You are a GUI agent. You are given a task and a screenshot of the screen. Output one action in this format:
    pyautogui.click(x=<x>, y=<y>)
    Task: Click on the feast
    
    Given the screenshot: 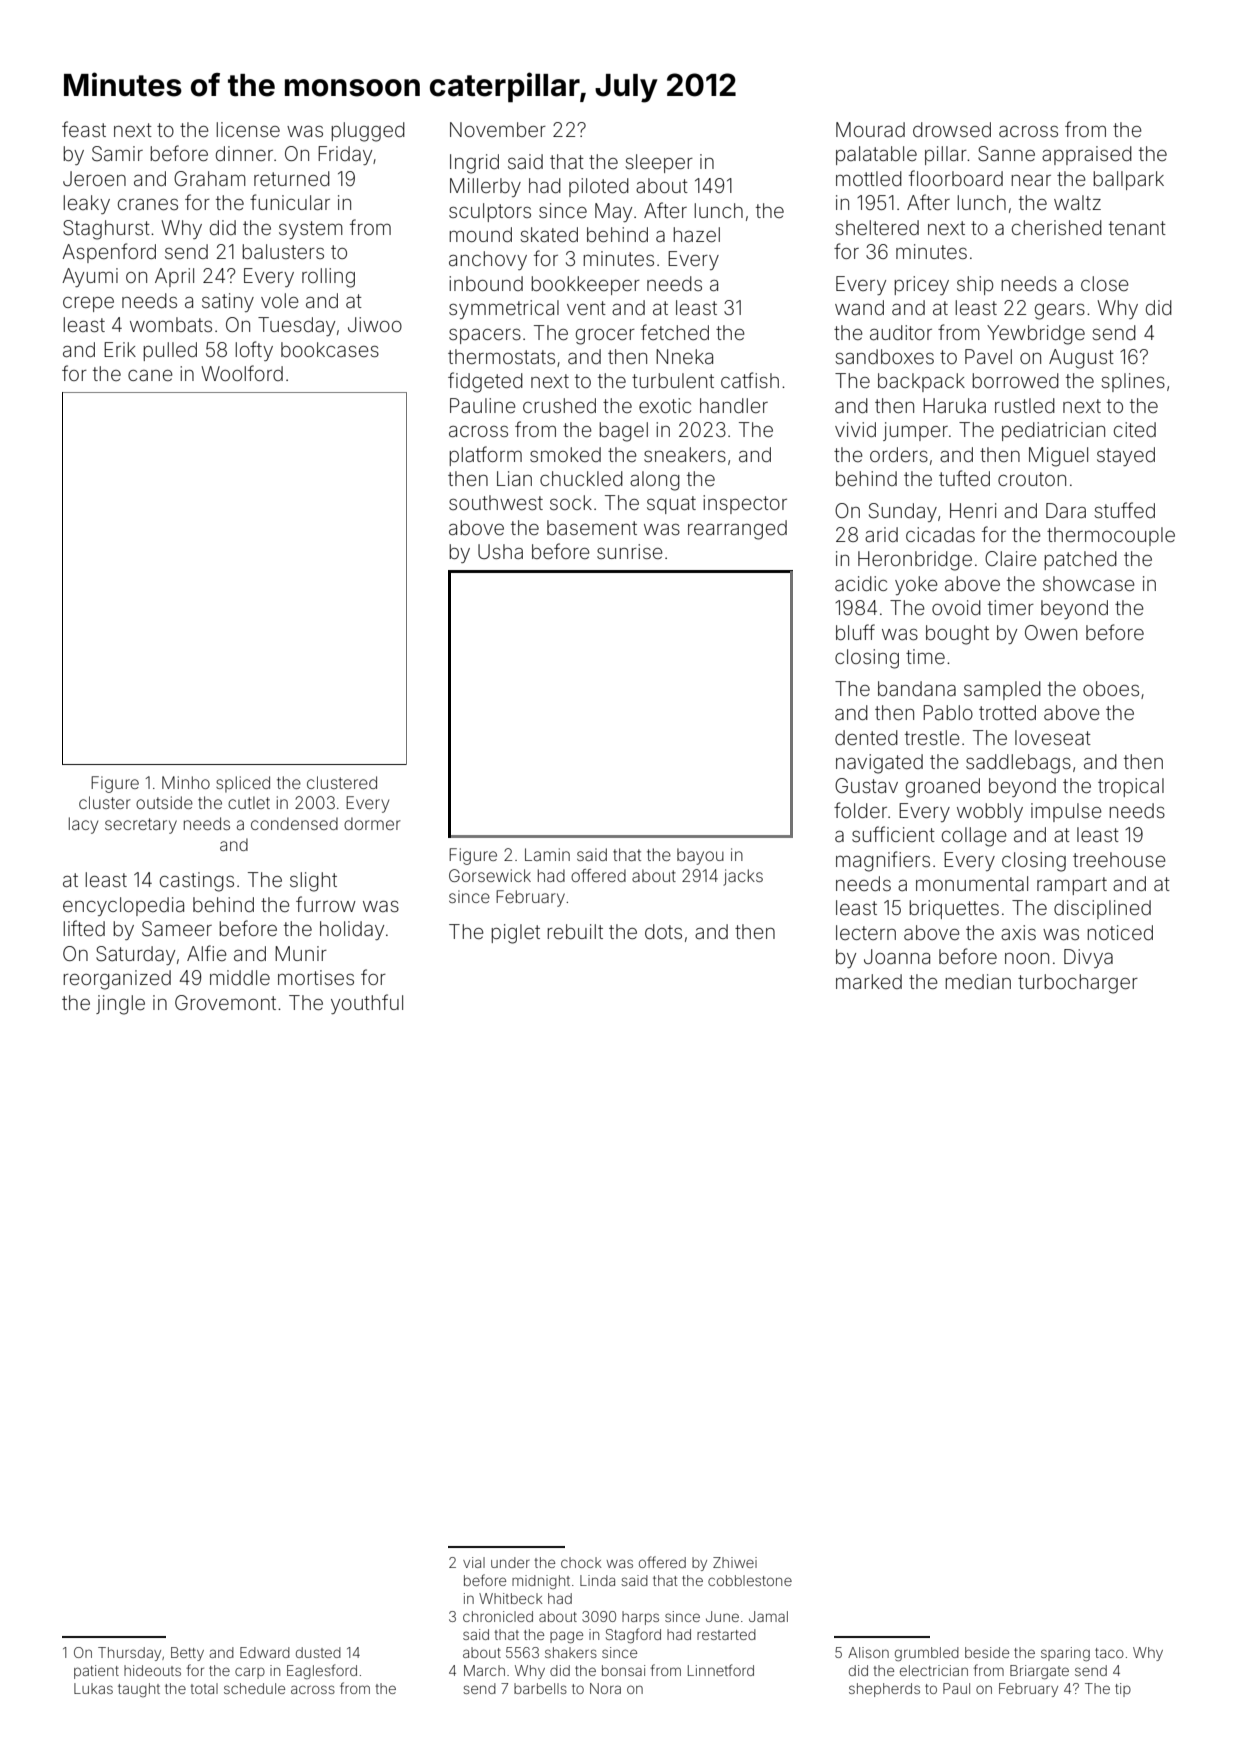 What is the action you would take?
    pyautogui.click(x=84, y=129)
